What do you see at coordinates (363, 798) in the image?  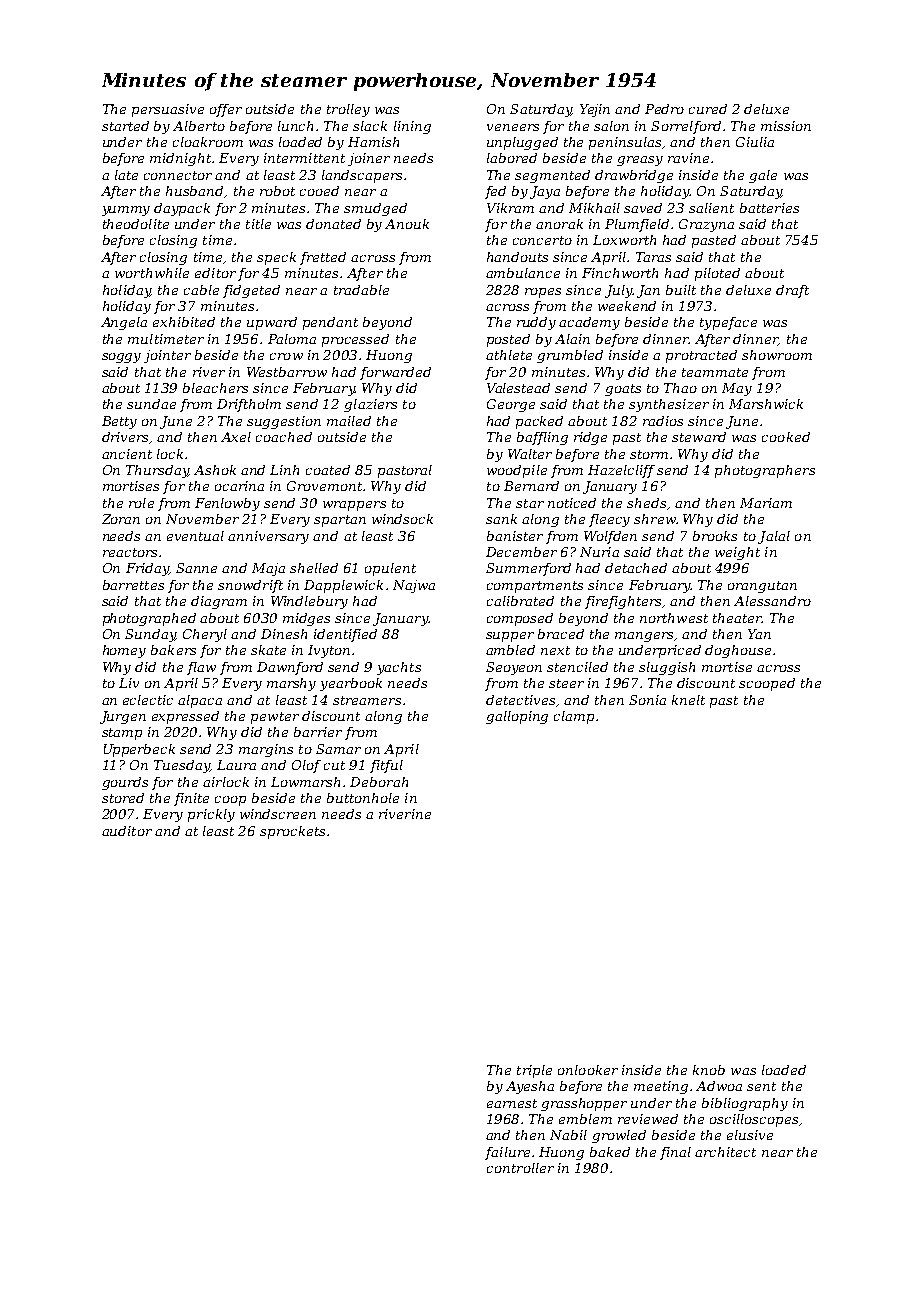 I see `buttonhole` at bounding box center [363, 798].
